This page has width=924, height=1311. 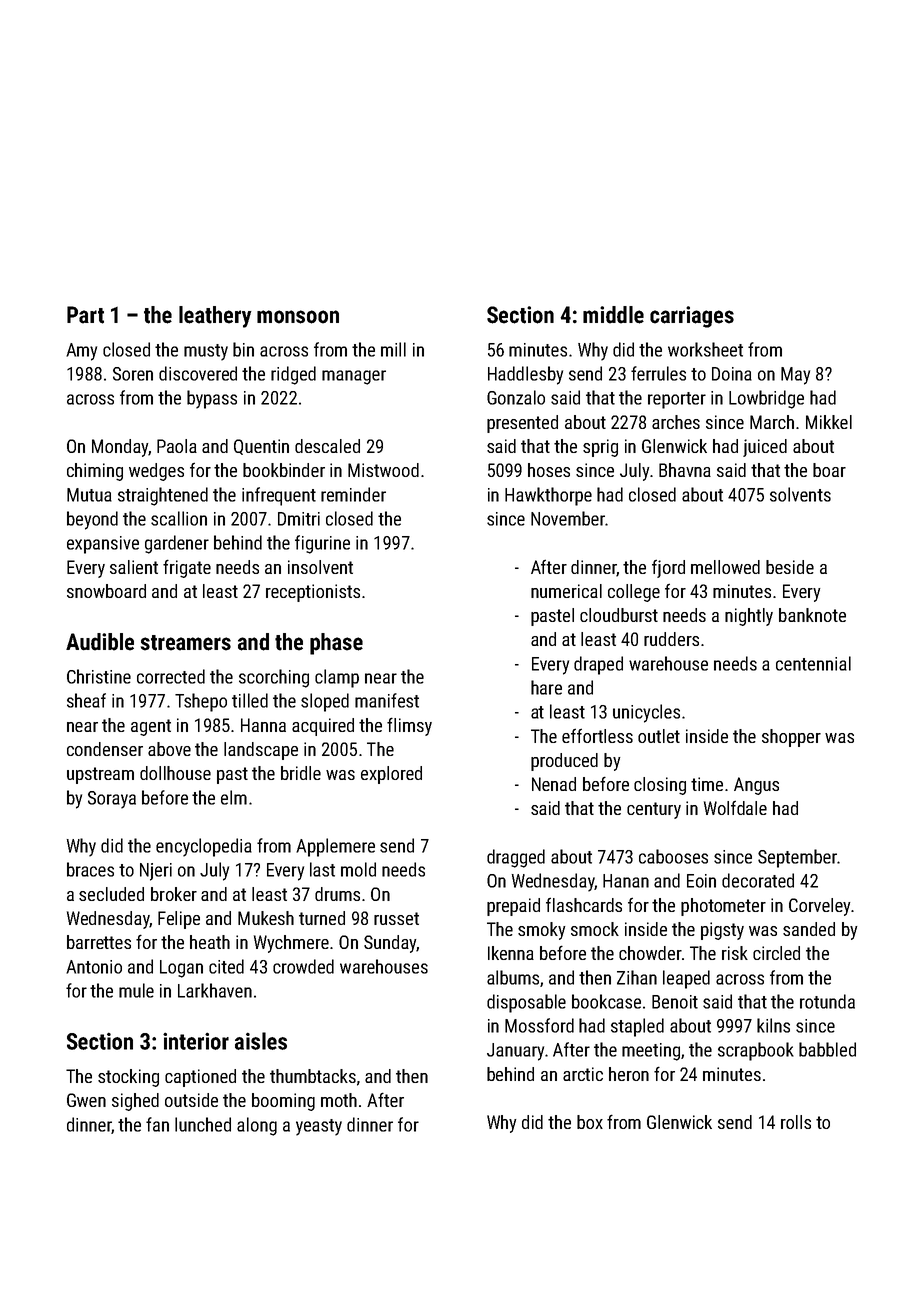 I want to click on lunched, so click(x=203, y=1124).
